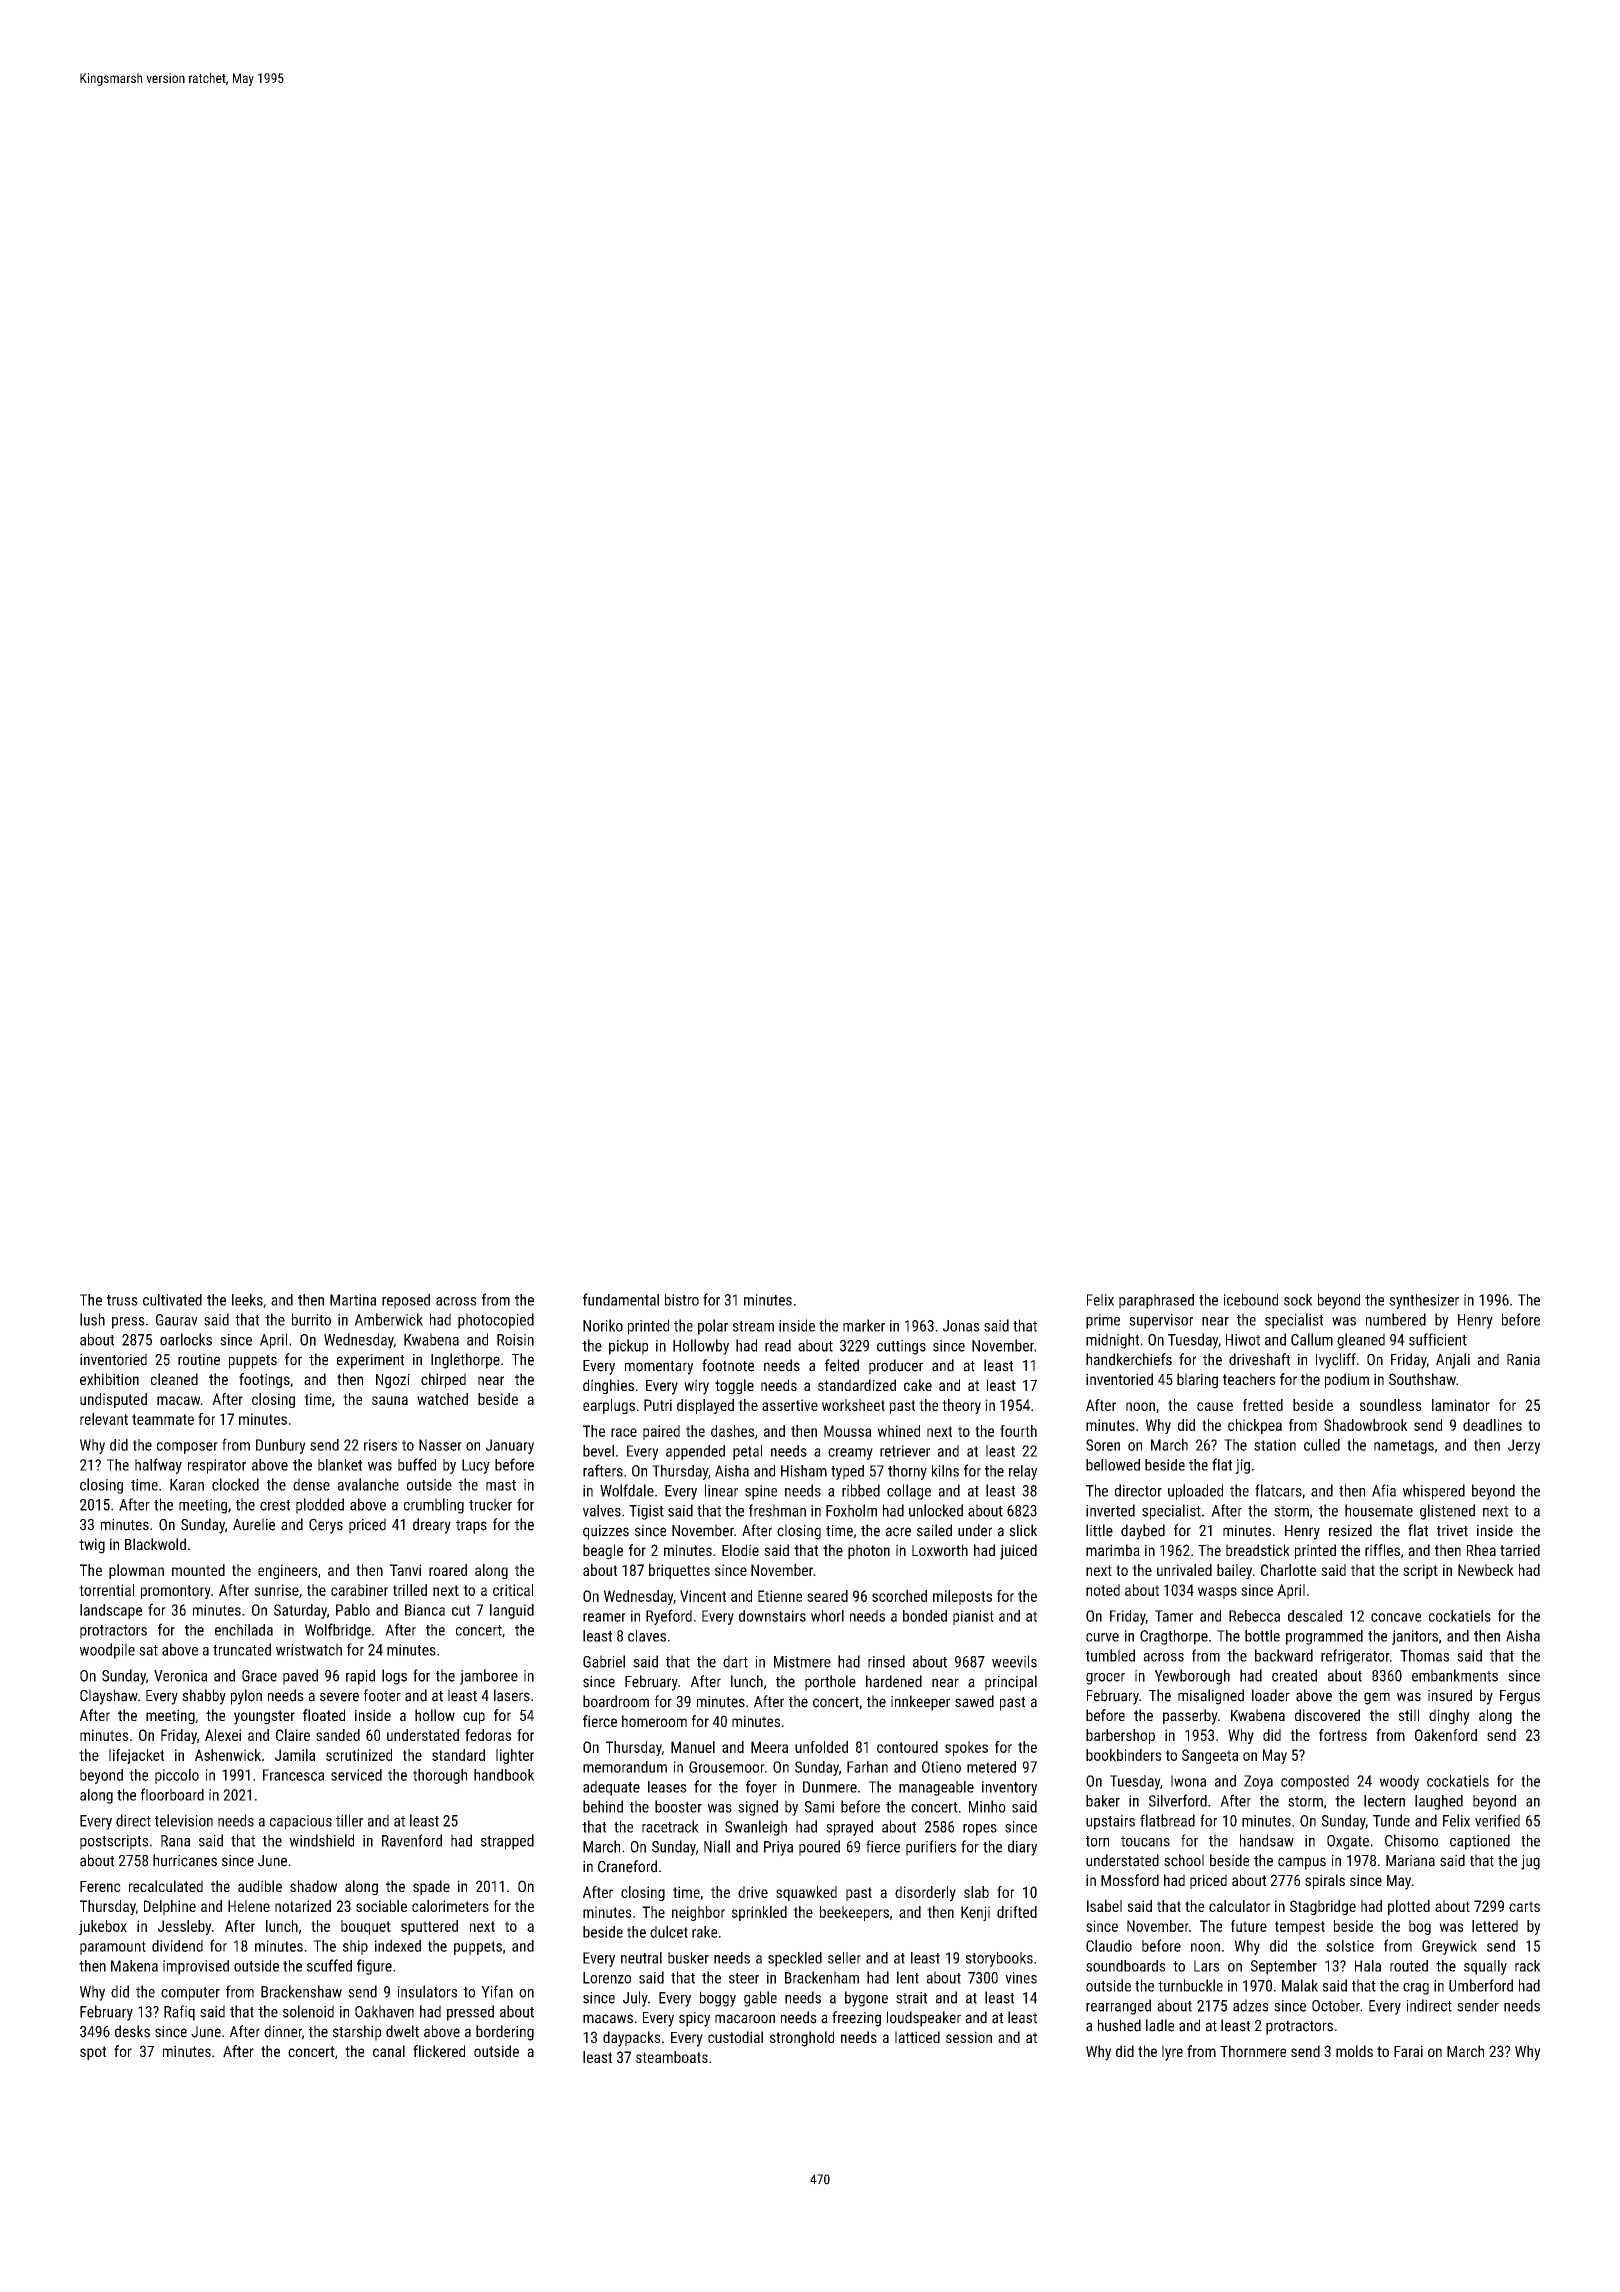 The height and width of the screenshot is (2292, 1620). What do you see at coordinates (1350, 1530) in the screenshot?
I see `resized` at bounding box center [1350, 1530].
